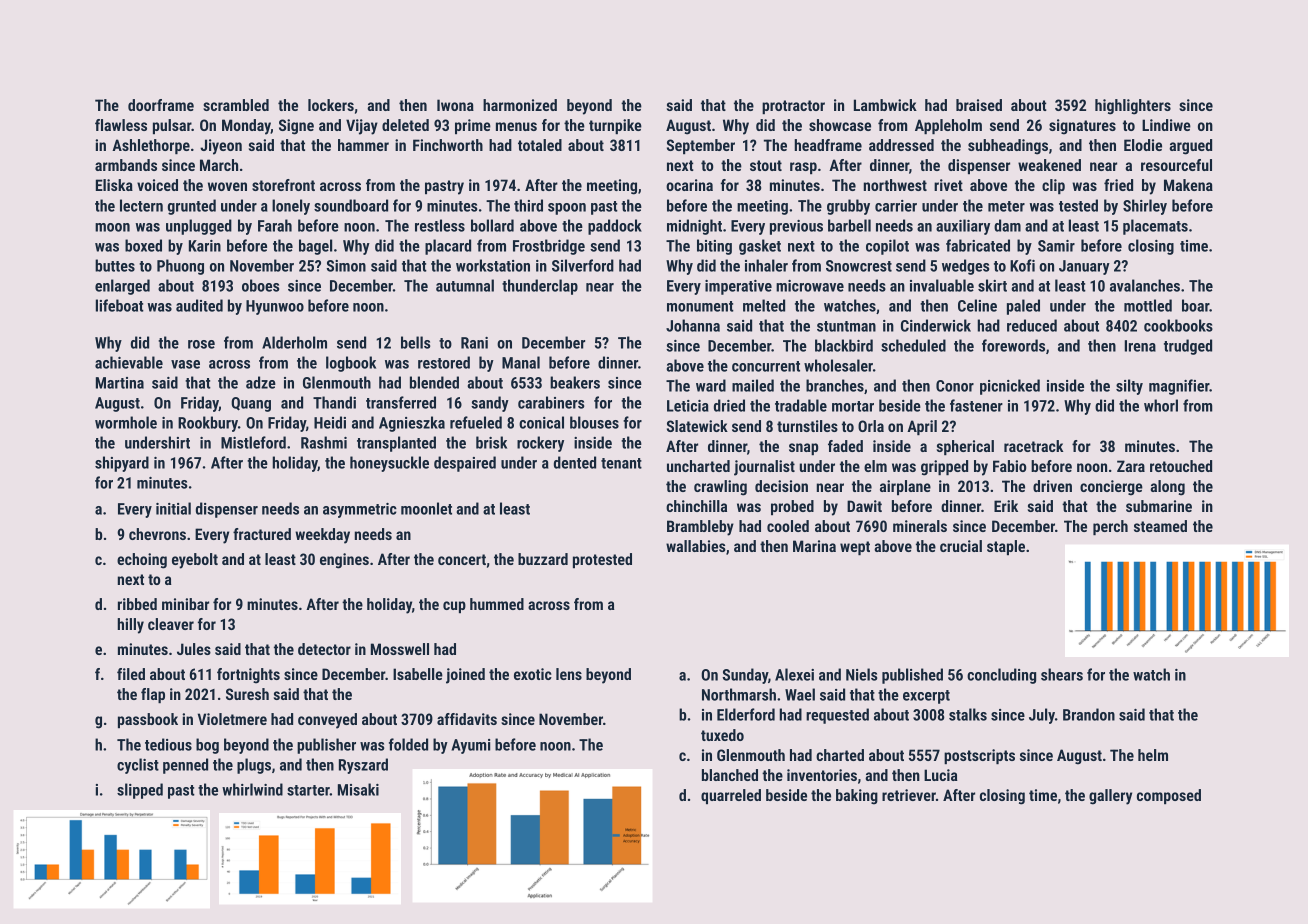 The image size is (1308, 924). What do you see at coordinates (138, 766) in the image?
I see `cyclist` at bounding box center [138, 766].
